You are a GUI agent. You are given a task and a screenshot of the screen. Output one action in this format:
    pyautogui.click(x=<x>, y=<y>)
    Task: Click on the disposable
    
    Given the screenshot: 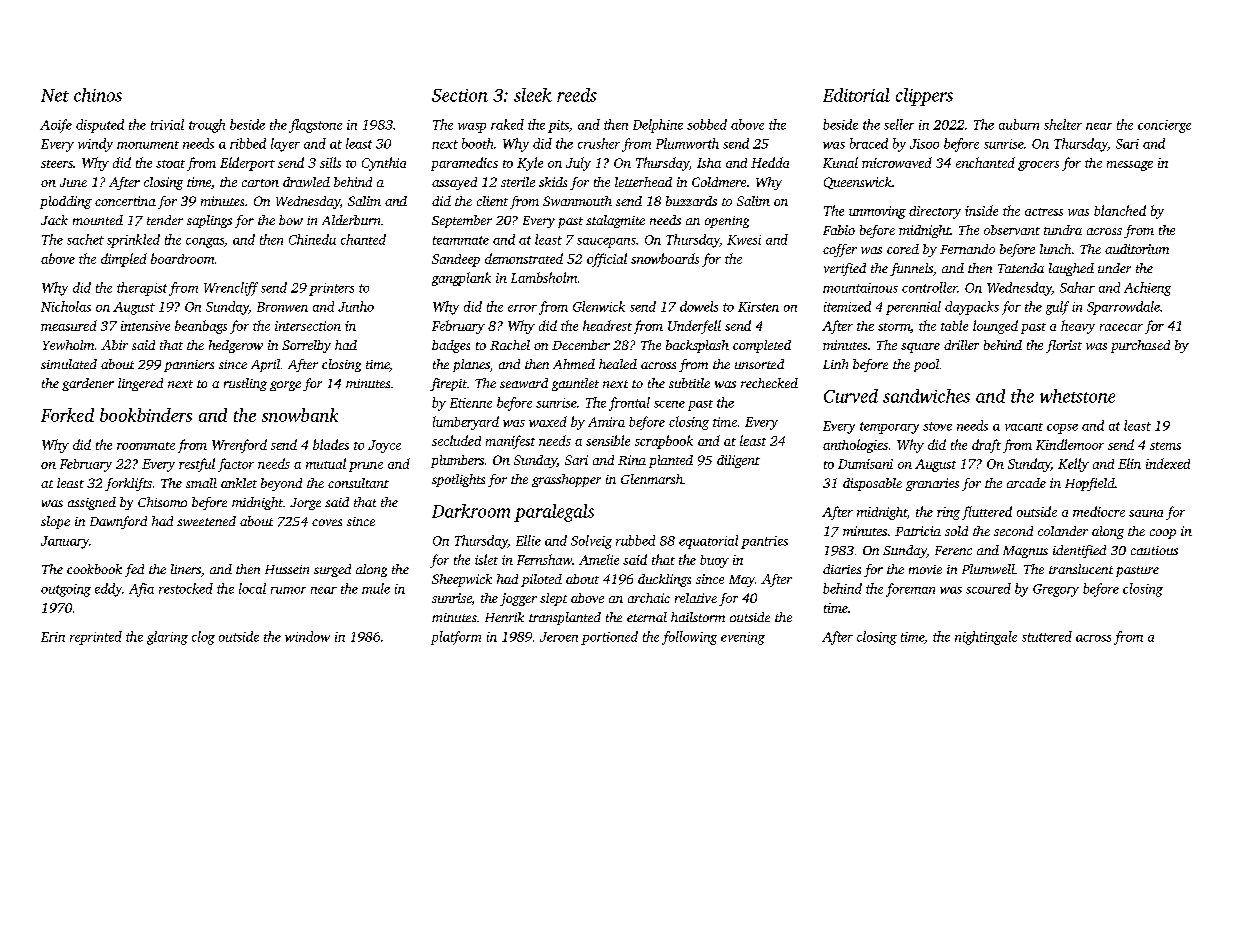 What is the action you would take?
    pyautogui.click(x=872, y=484)
